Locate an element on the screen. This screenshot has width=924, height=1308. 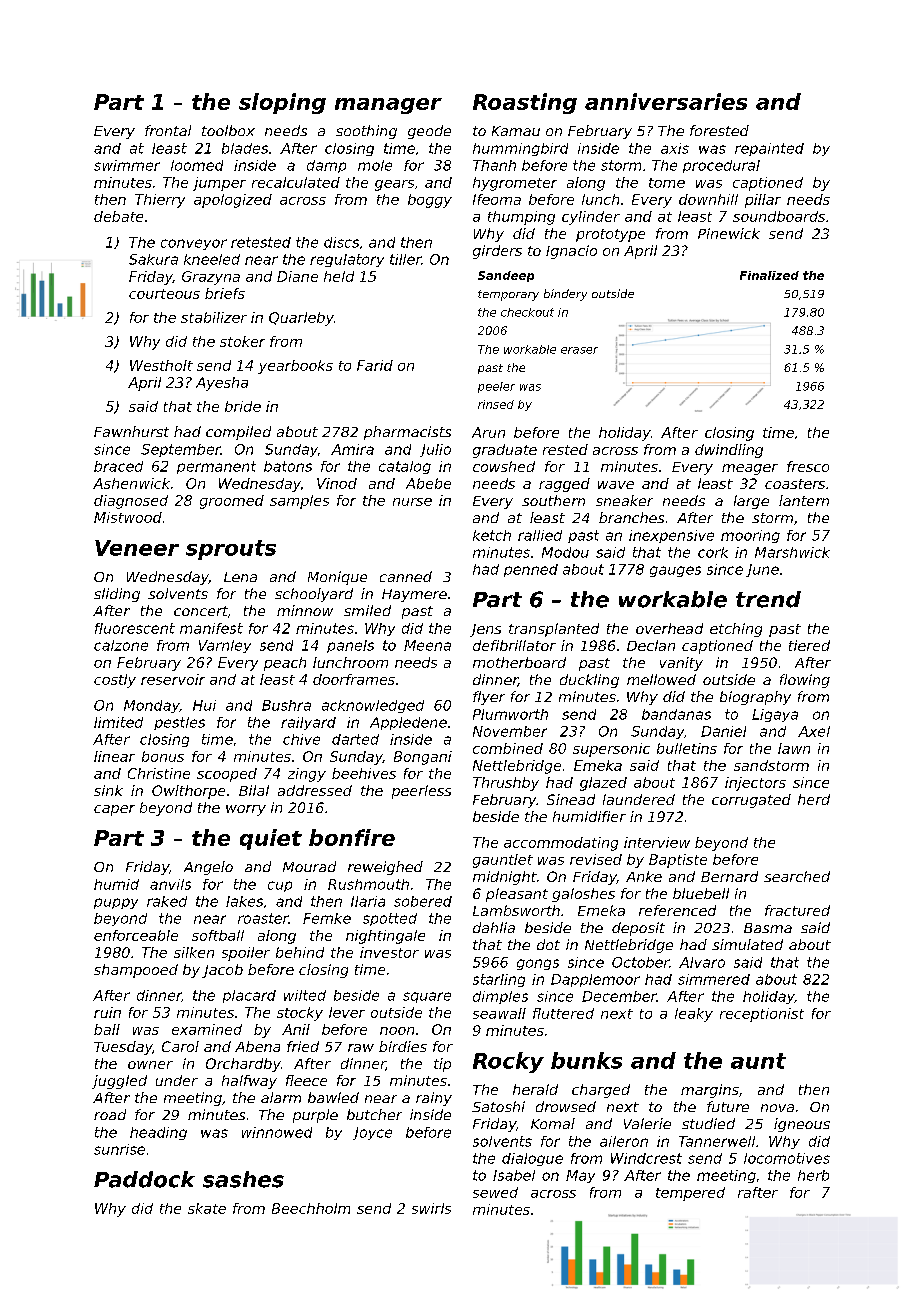
Komal is located at coordinates (553, 1123).
